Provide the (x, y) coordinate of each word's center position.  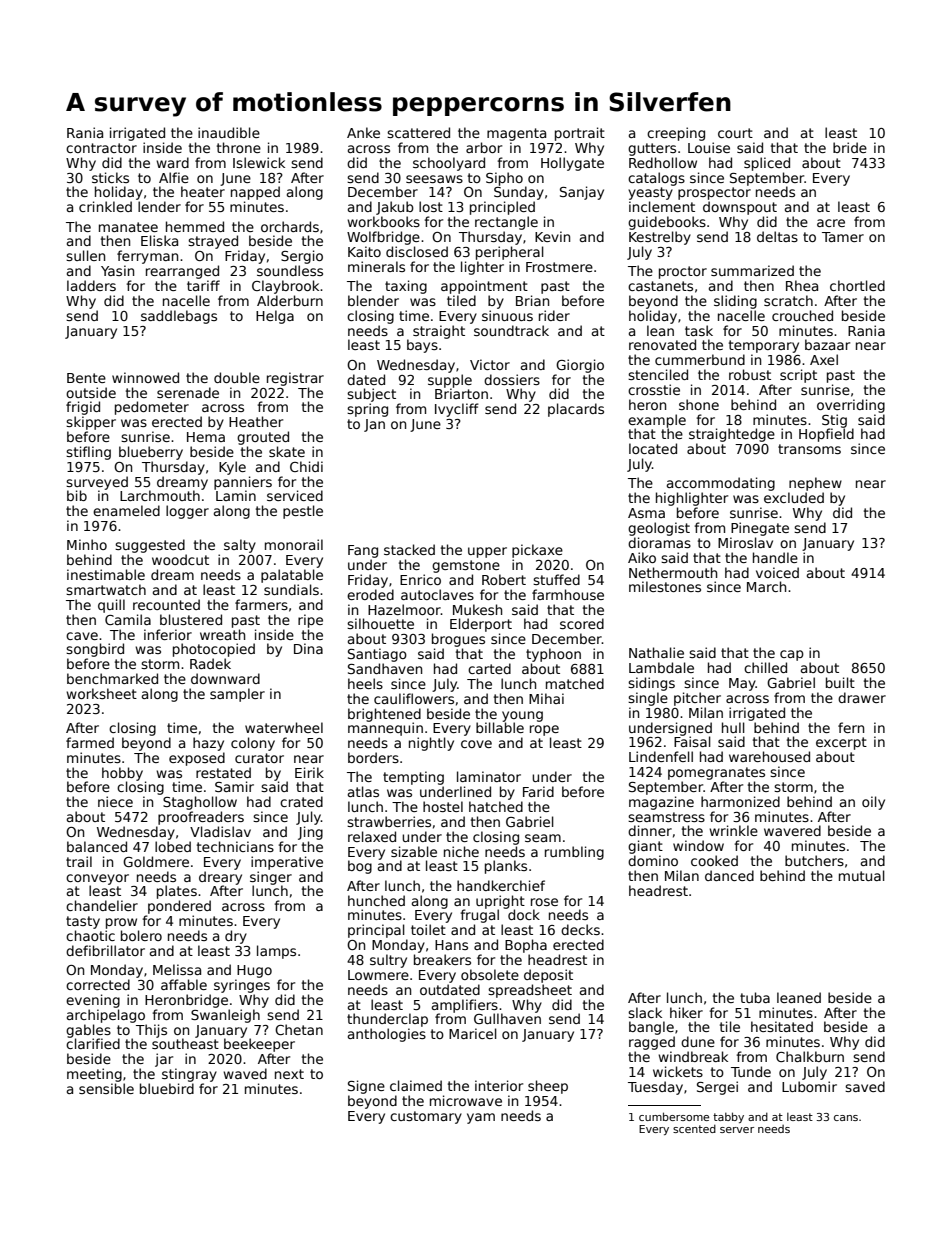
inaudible (229, 132)
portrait (580, 134)
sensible (106, 1088)
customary (426, 1117)
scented (694, 1128)
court (735, 133)
